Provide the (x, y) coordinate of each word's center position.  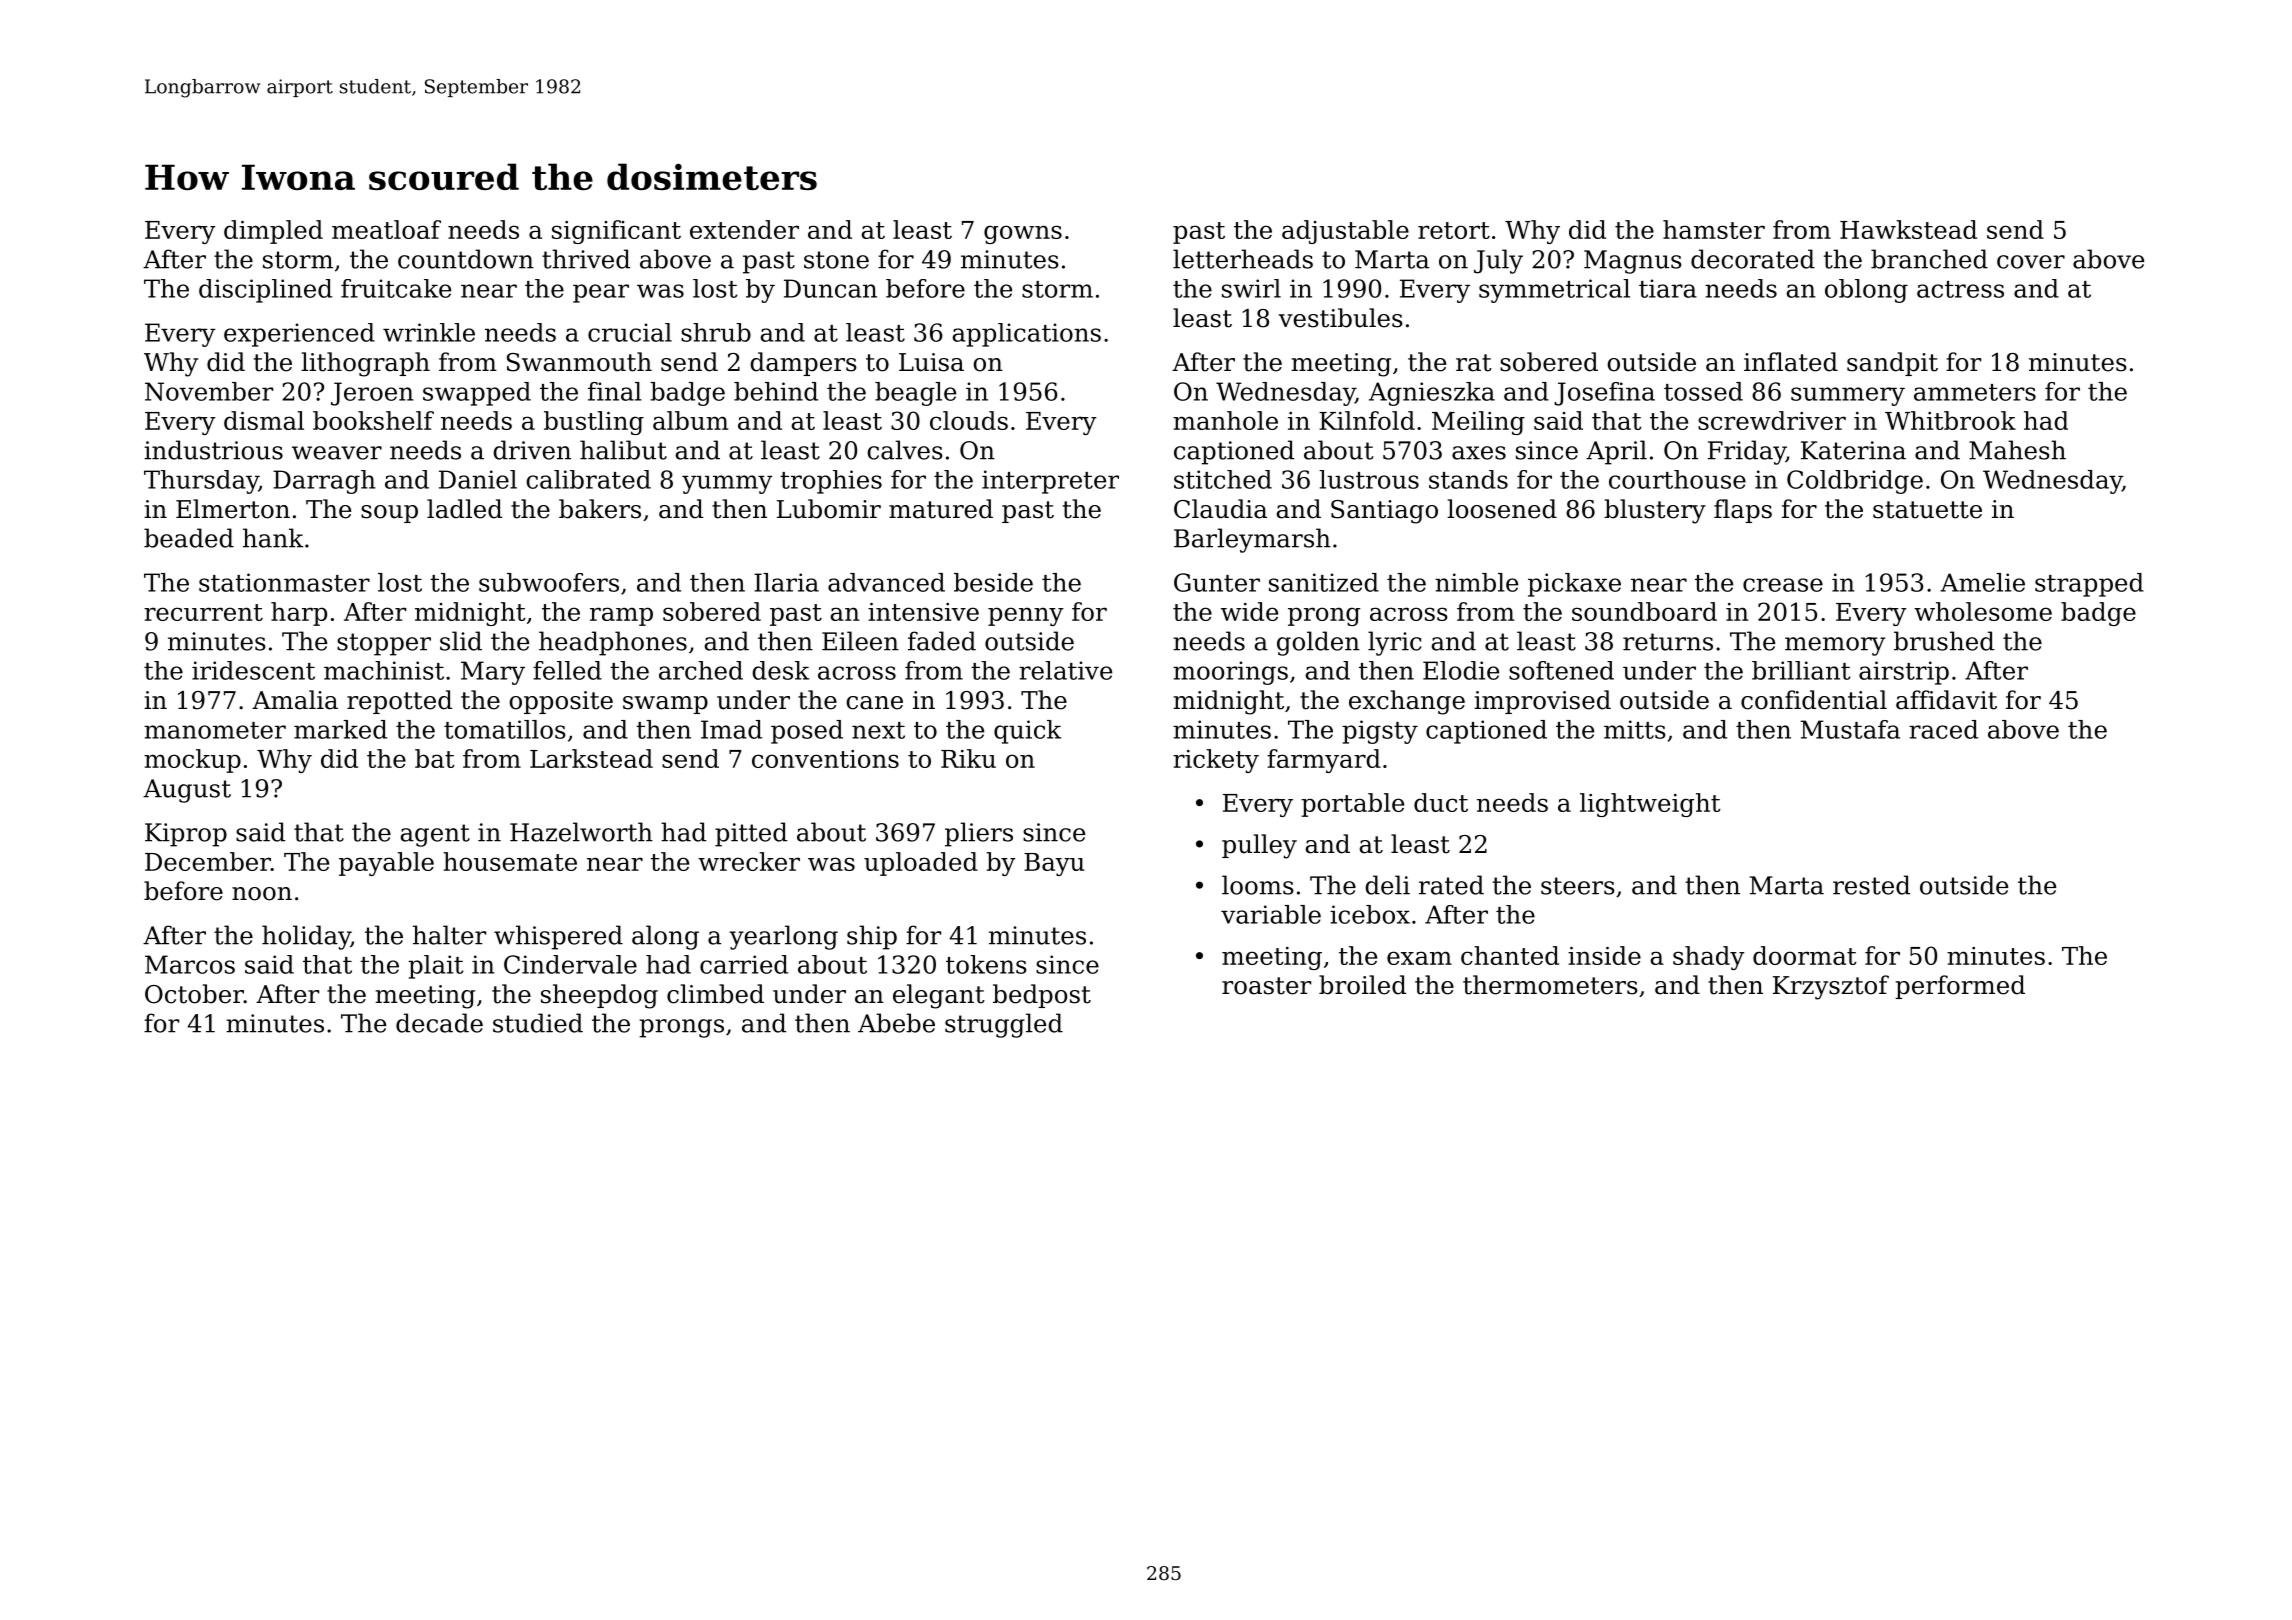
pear (601, 293)
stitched (1223, 479)
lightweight (1650, 805)
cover (2031, 262)
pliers (979, 834)
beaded (189, 538)
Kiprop (186, 835)
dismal (264, 420)
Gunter (1217, 582)
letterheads (1243, 259)
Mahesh (2017, 450)
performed (1960, 987)
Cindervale (570, 964)
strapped (2089, 585)
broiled (1362, 985)
